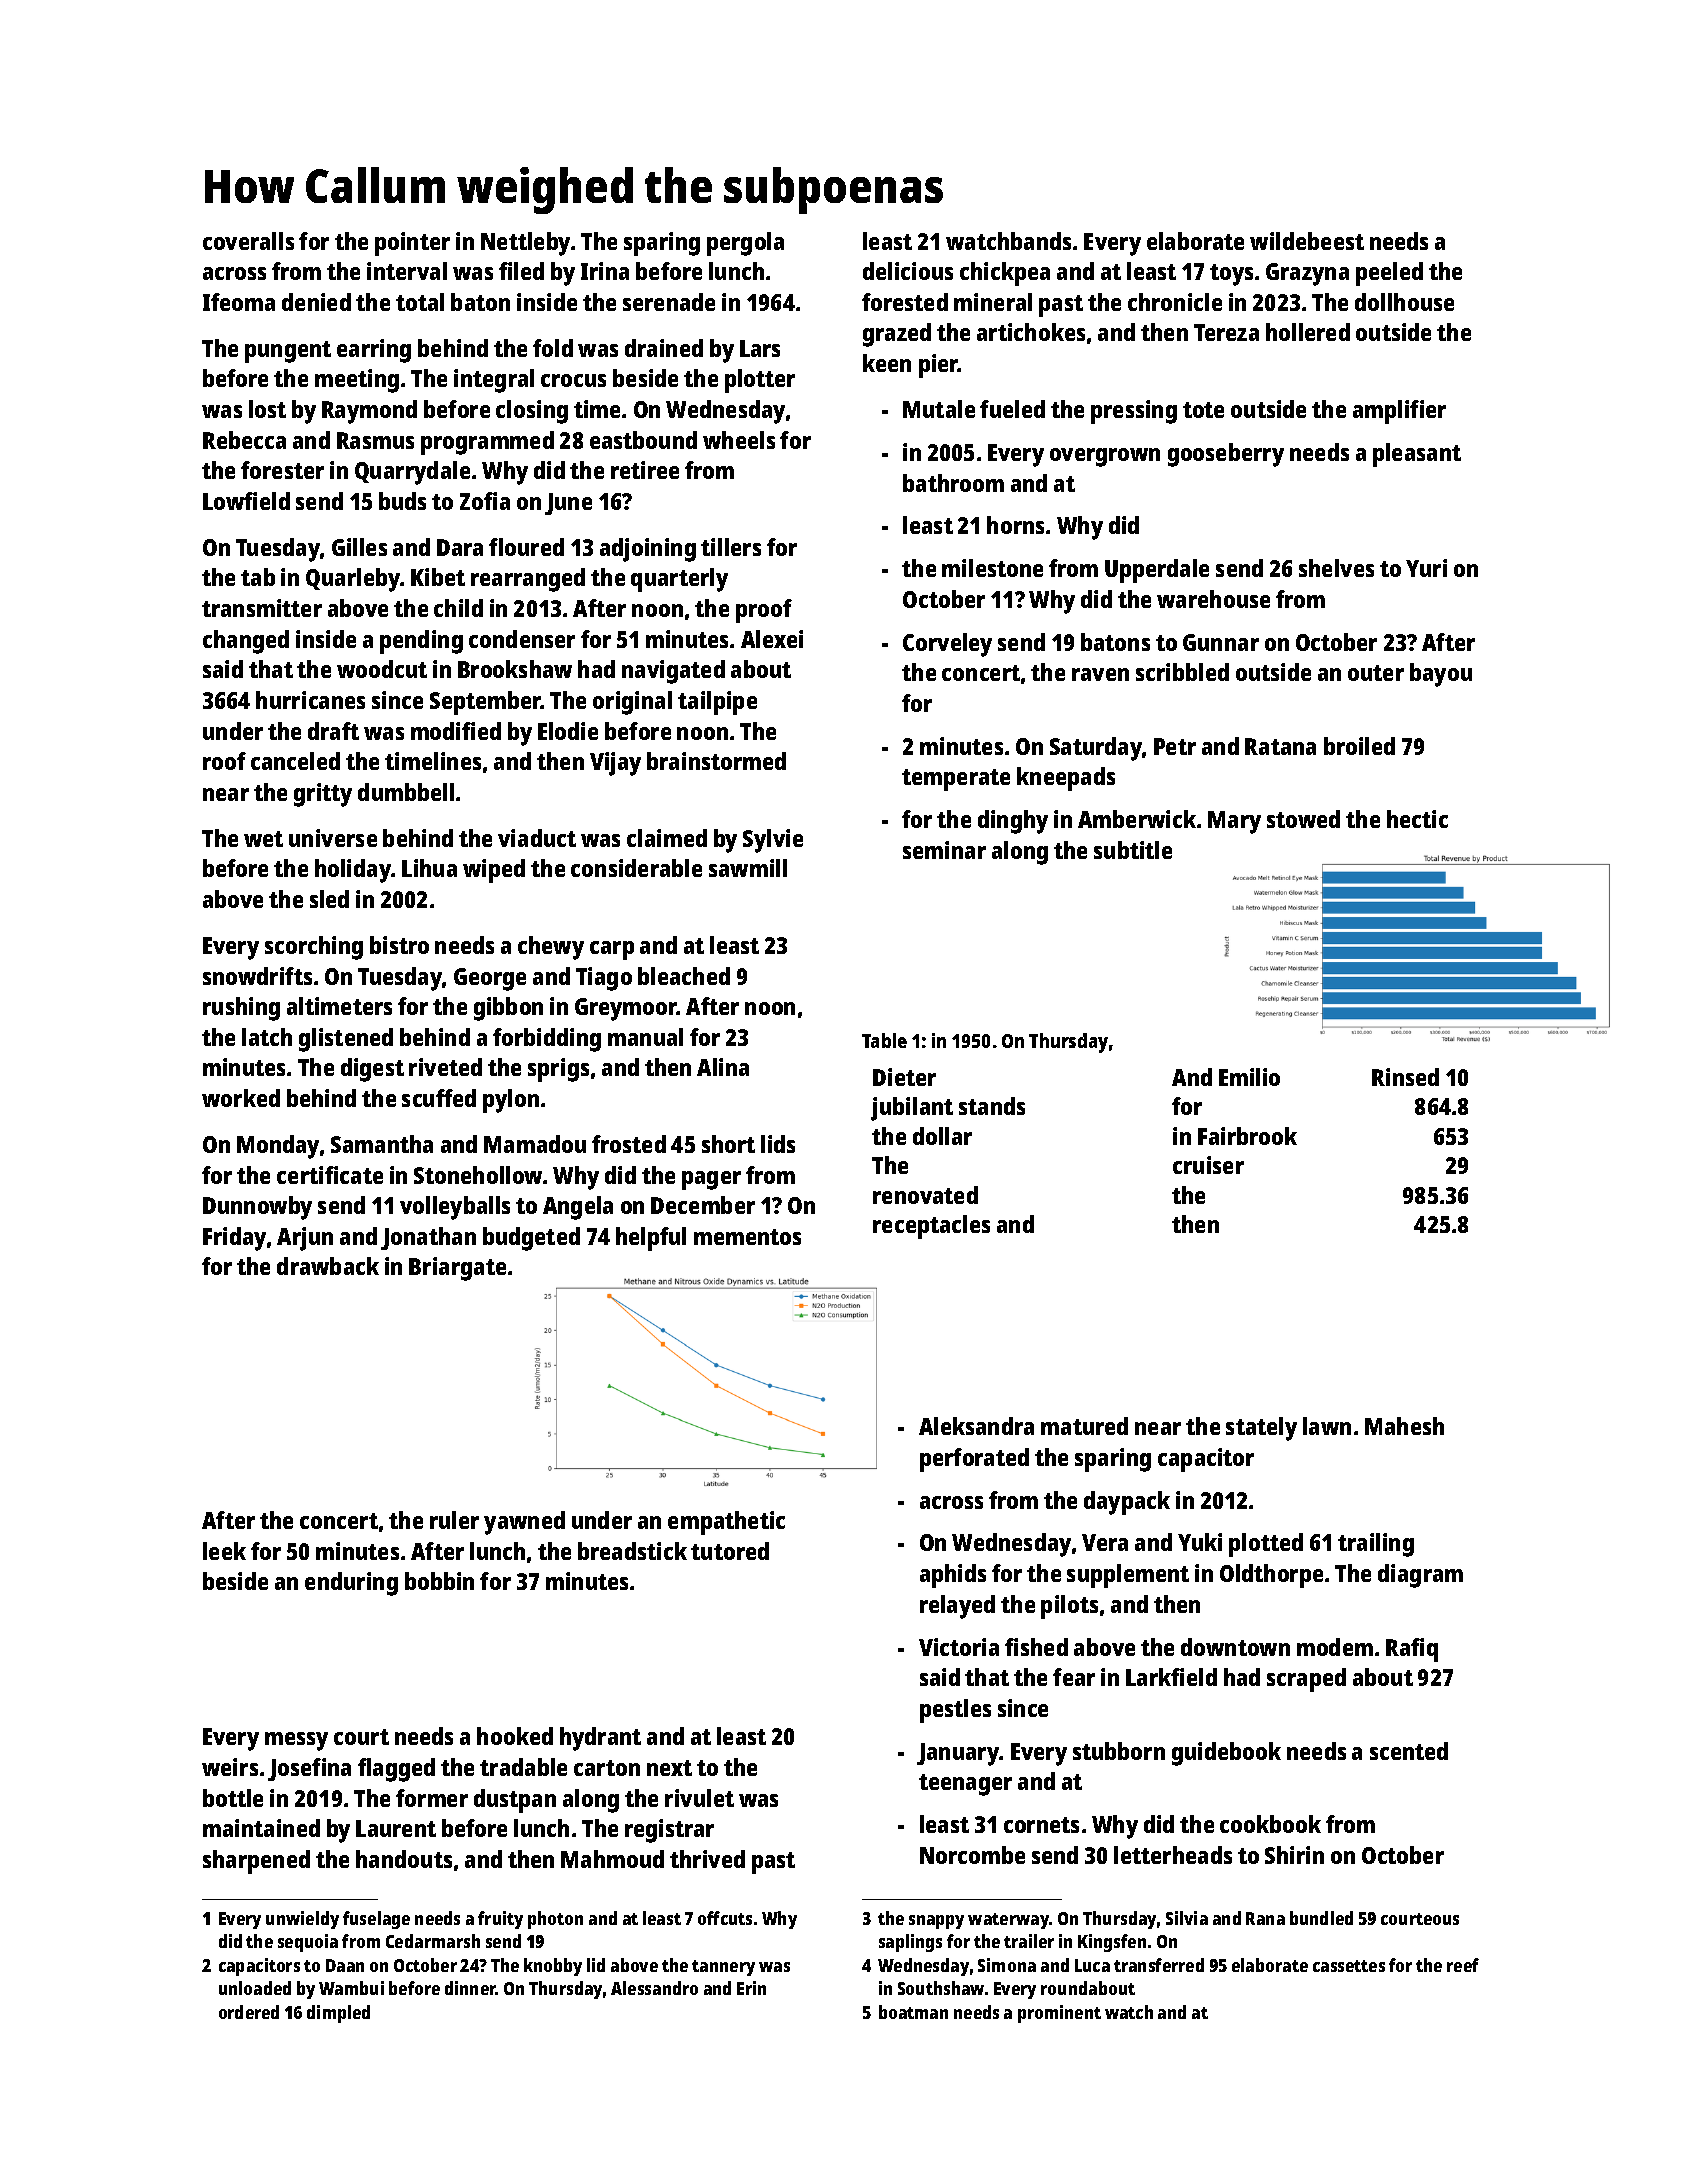 This document has width=1683, height=2178. Describe the element at coordinates (745, 244) in the document. I see `pergola` at that location.
